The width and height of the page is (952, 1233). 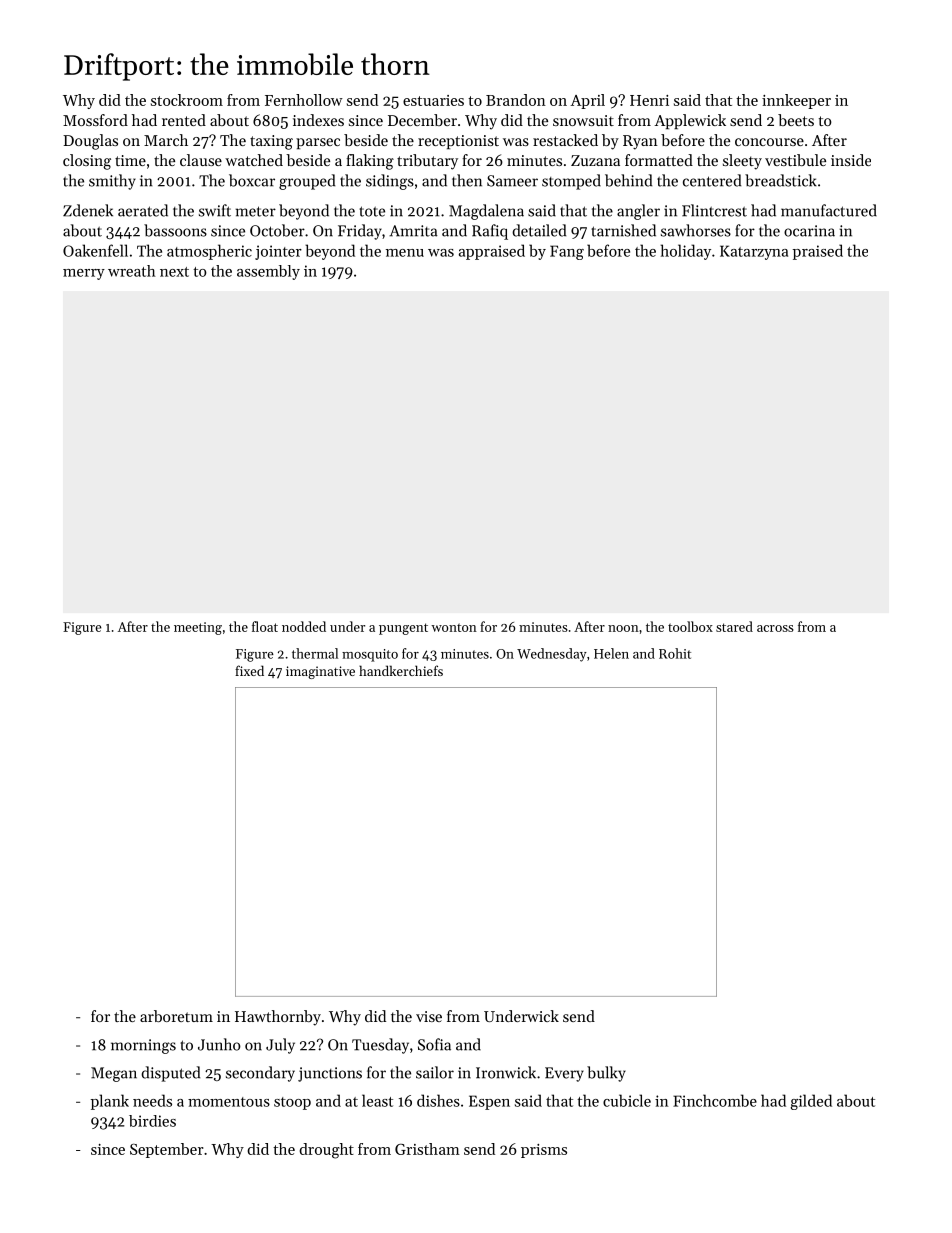 What do you see at coordinates (427, 1149) in the page?
I see `Gristham` at bounding box center [427, 1149].
